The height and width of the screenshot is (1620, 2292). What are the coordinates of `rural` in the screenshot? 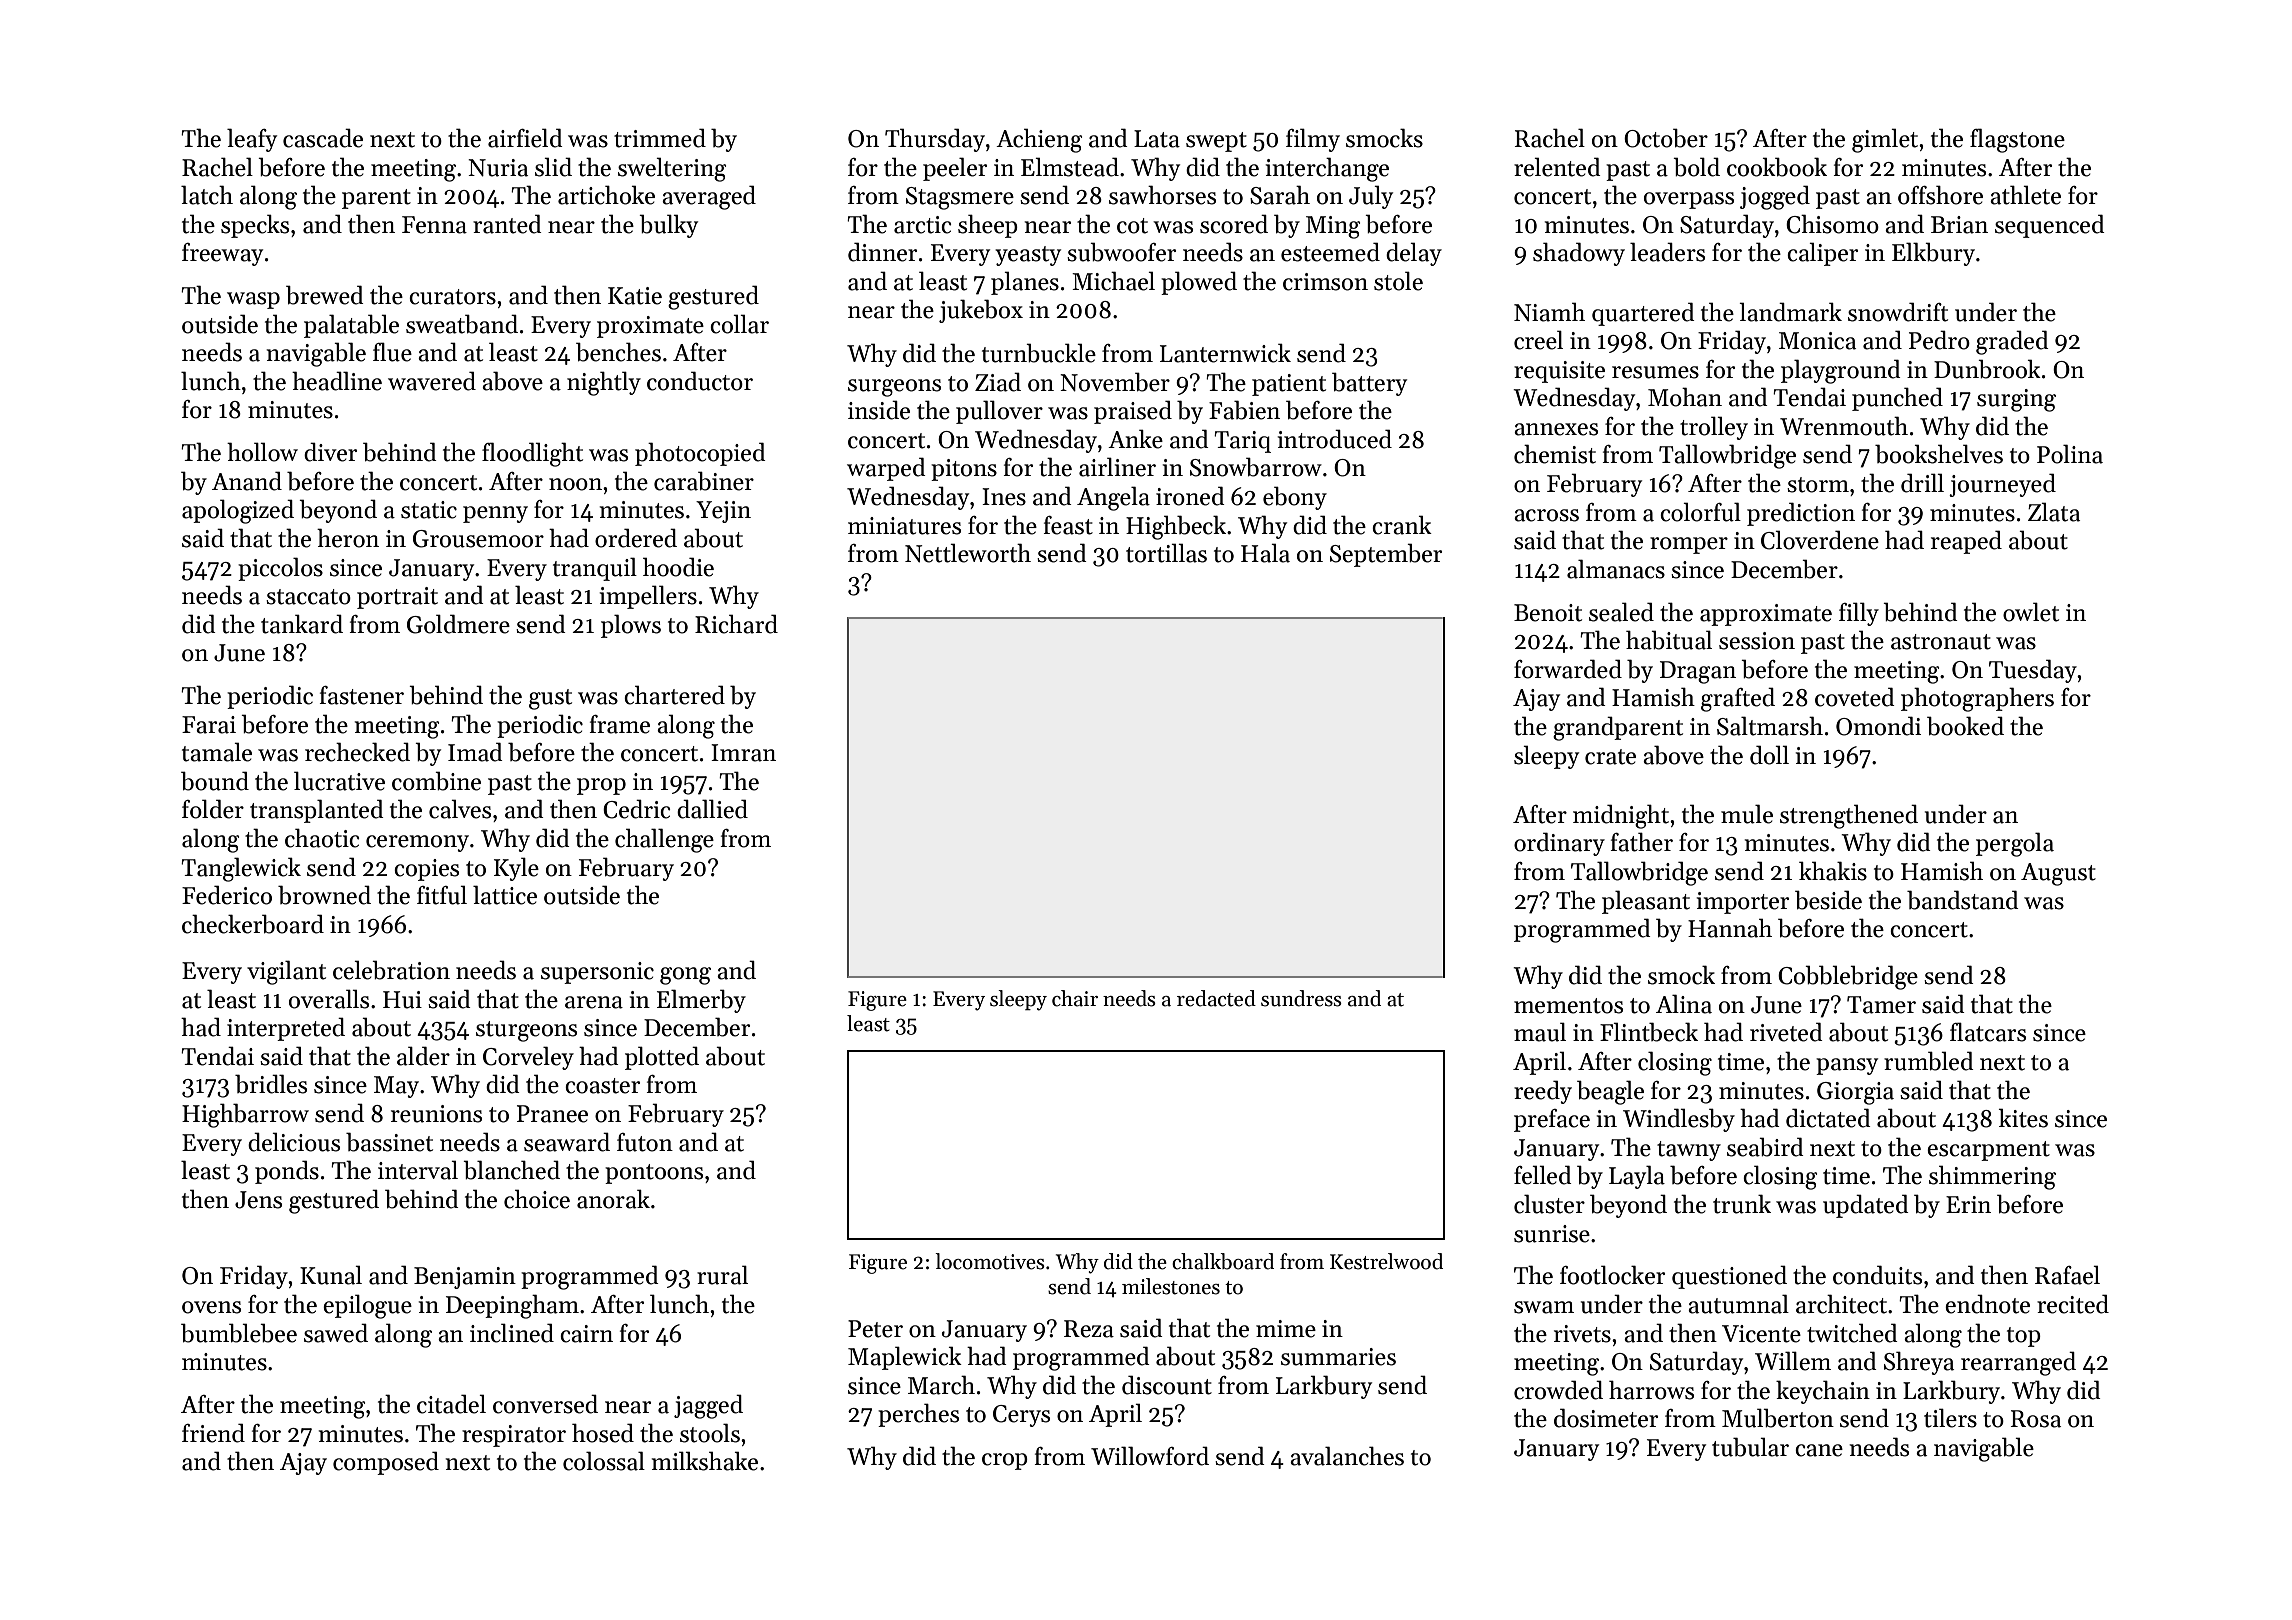 It's located at (722, 1275).
